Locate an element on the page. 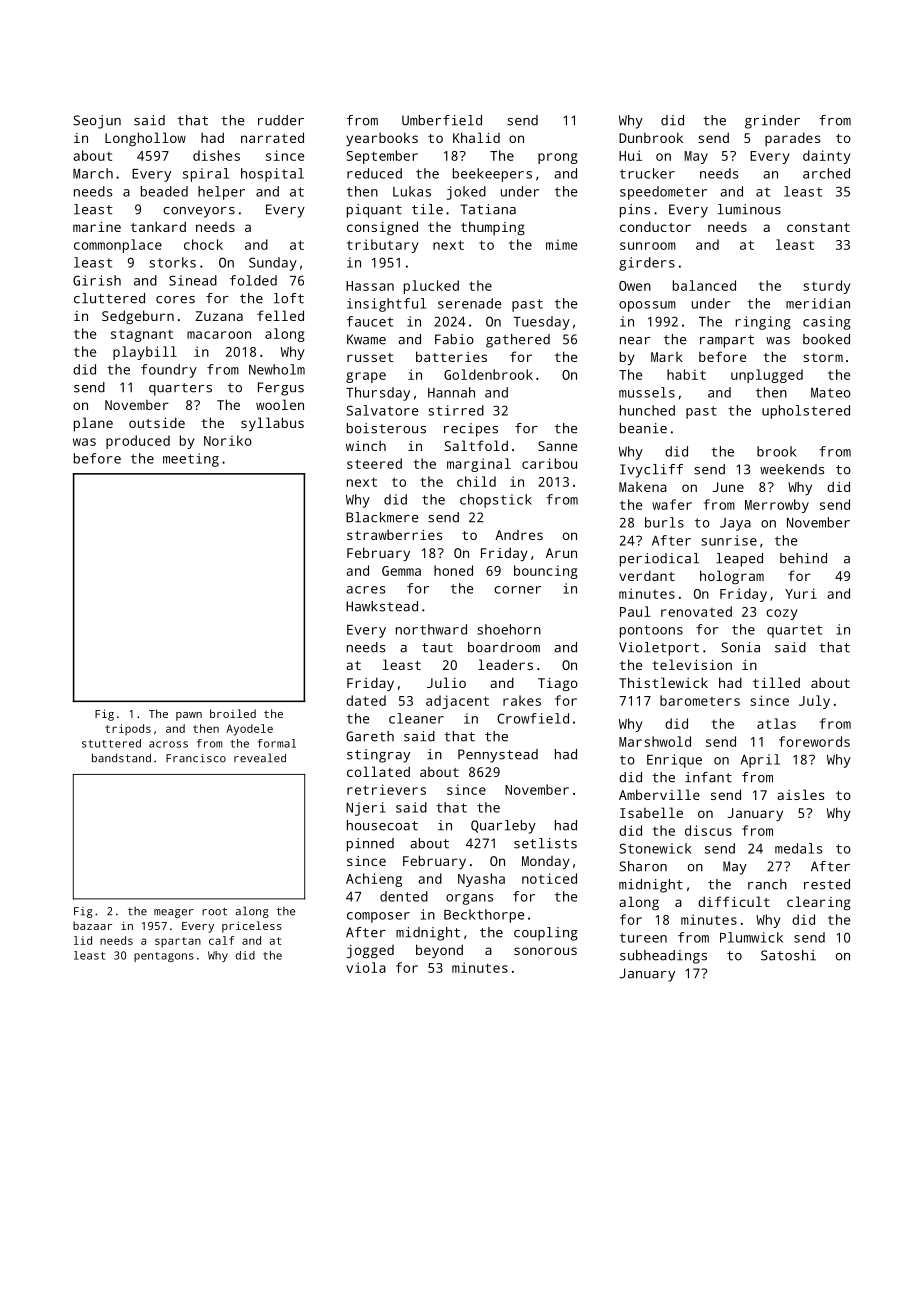 The height and width of the page is (1308, 924). Umberfield is located at coordinates (442, 120).
